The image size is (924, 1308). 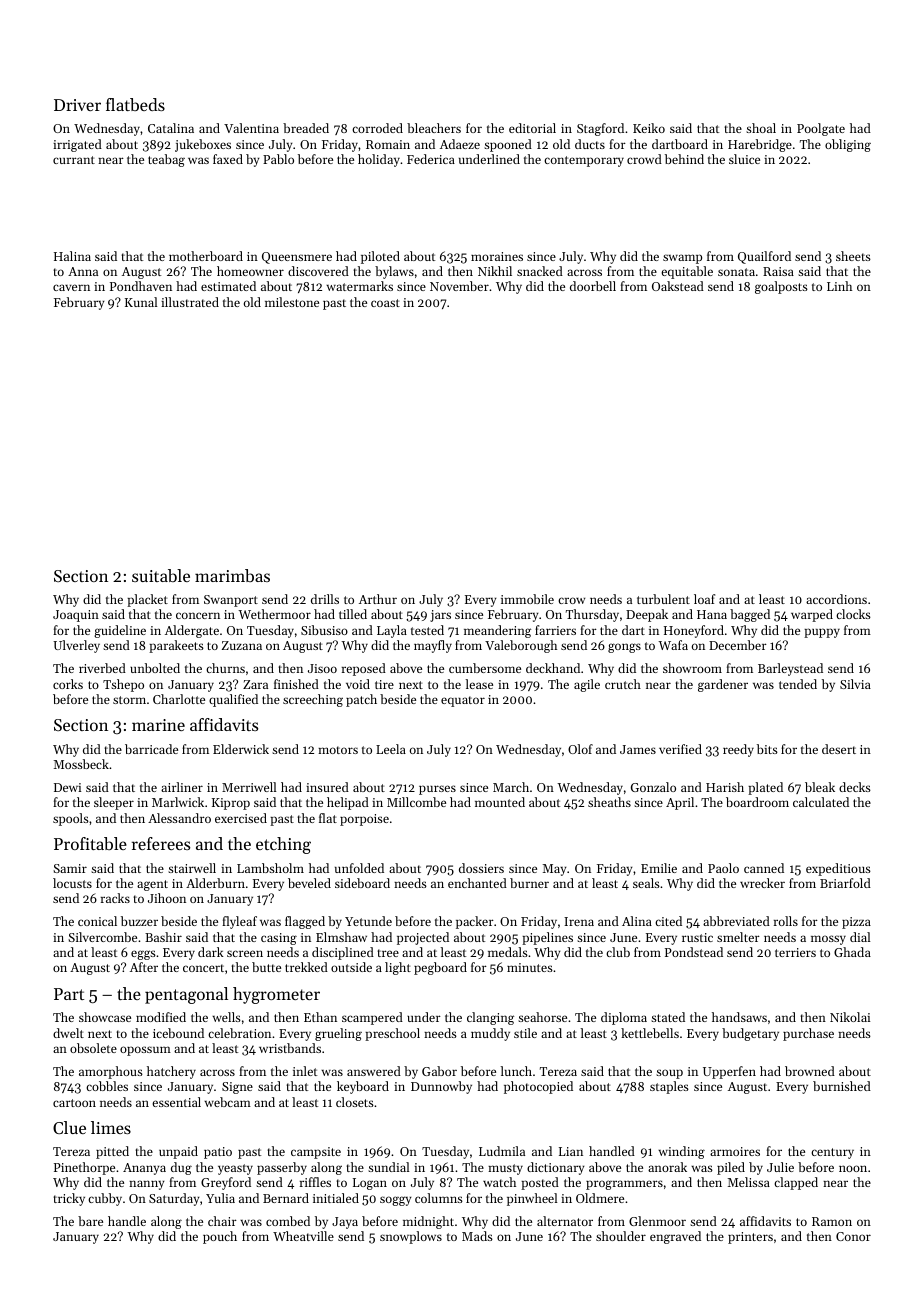 What do you see at coordinates (527, 599) in the page?
I see `immobile` at bounding box center [527, 599].
